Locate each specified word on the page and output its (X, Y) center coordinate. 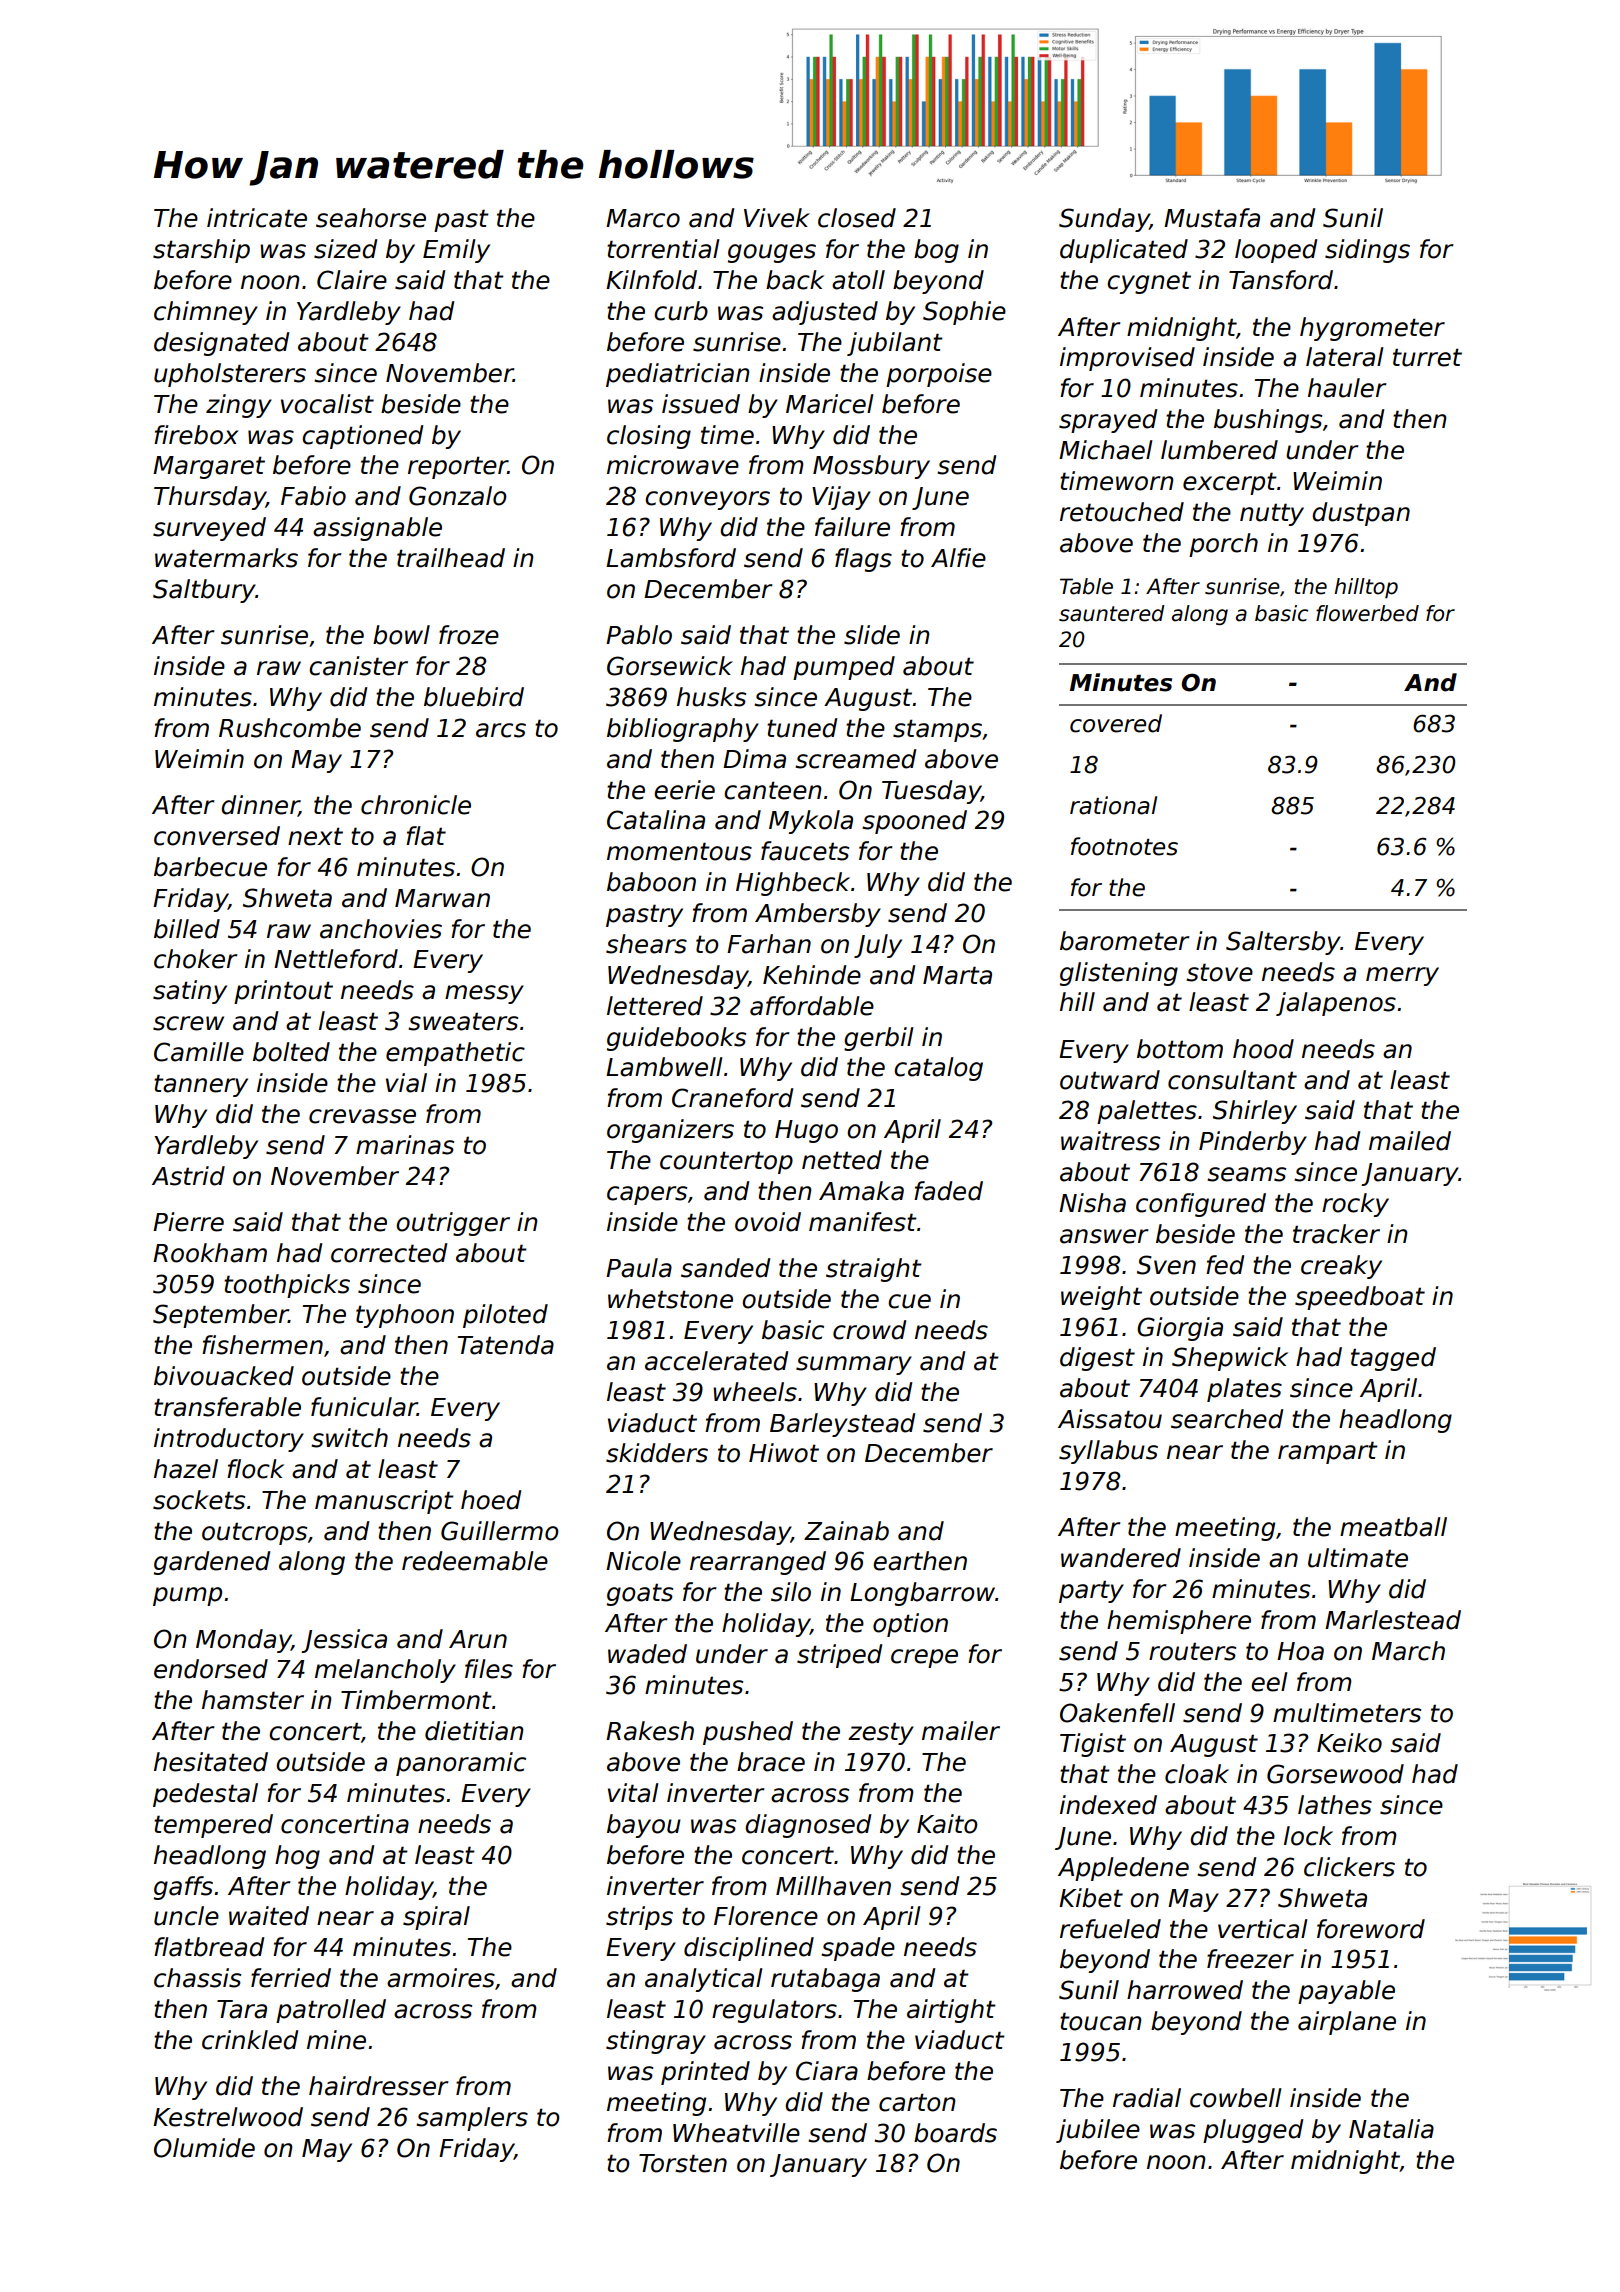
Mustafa (1212, 218)
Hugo (806, 1131)
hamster (253, 1700)
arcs (501, 730)
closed (857, 218)
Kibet (1091, 1898)
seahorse (371, 218)
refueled (1110, 1929)
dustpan (1361, 514)
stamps (937, 730)
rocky (1355, 1205)
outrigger (453, 1224)
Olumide (204, 2148)
